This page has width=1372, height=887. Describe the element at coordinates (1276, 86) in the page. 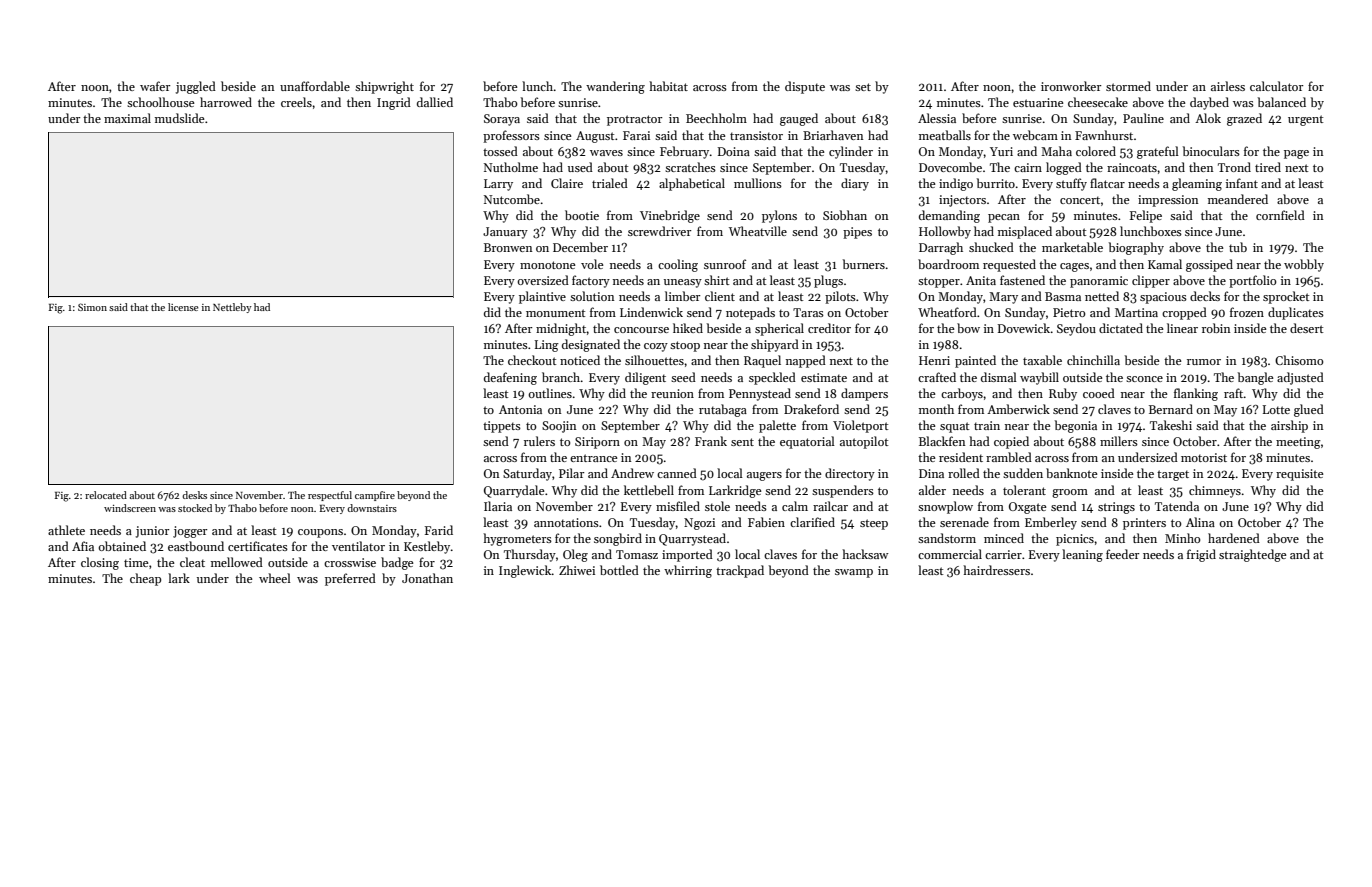

I see `calculator` at that location.
